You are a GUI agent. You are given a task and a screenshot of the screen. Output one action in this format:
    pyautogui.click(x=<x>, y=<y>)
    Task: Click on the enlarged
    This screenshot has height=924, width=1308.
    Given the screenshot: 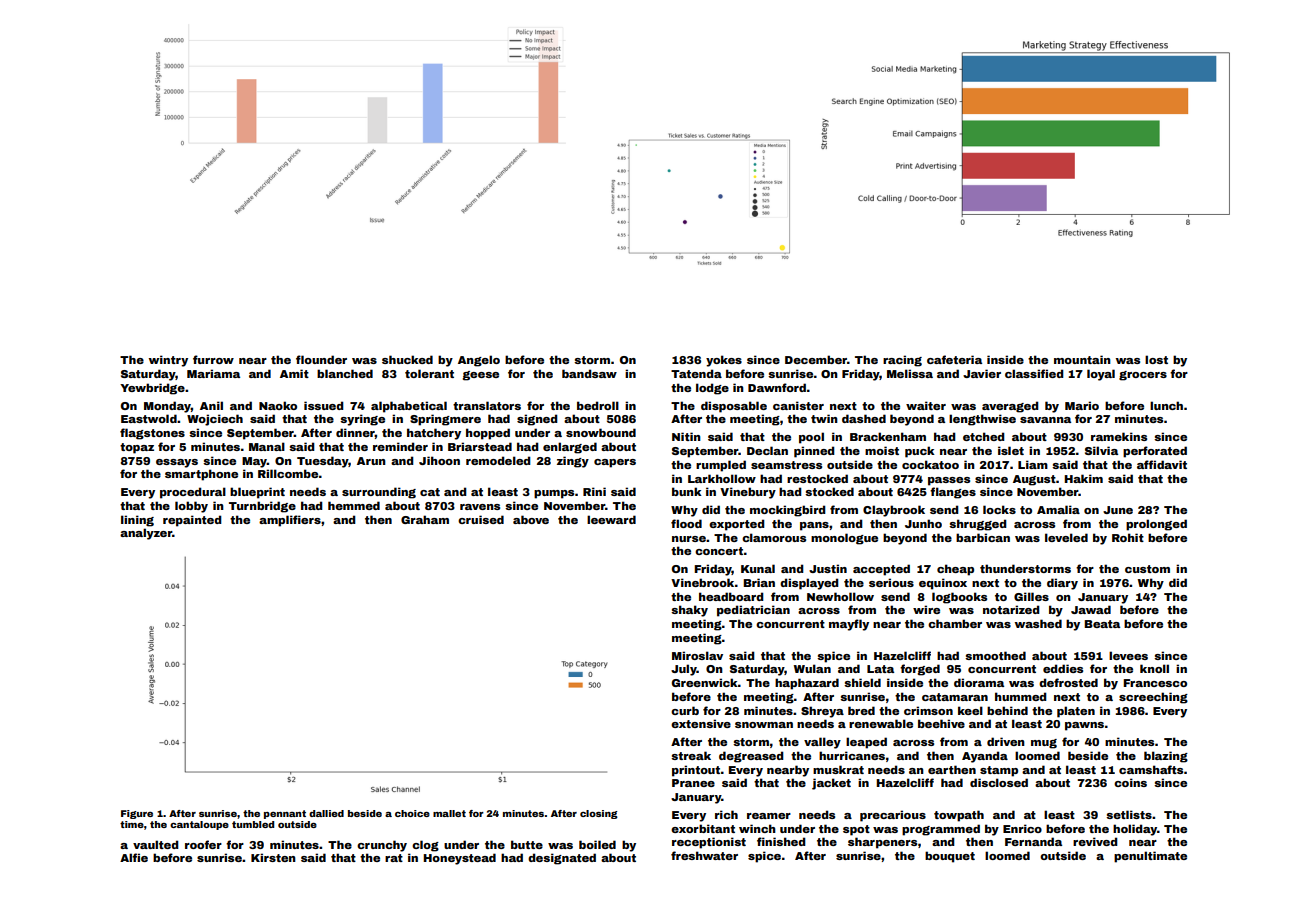 What is the action you would take?
    pyautogui.click(x=570, y=448)
